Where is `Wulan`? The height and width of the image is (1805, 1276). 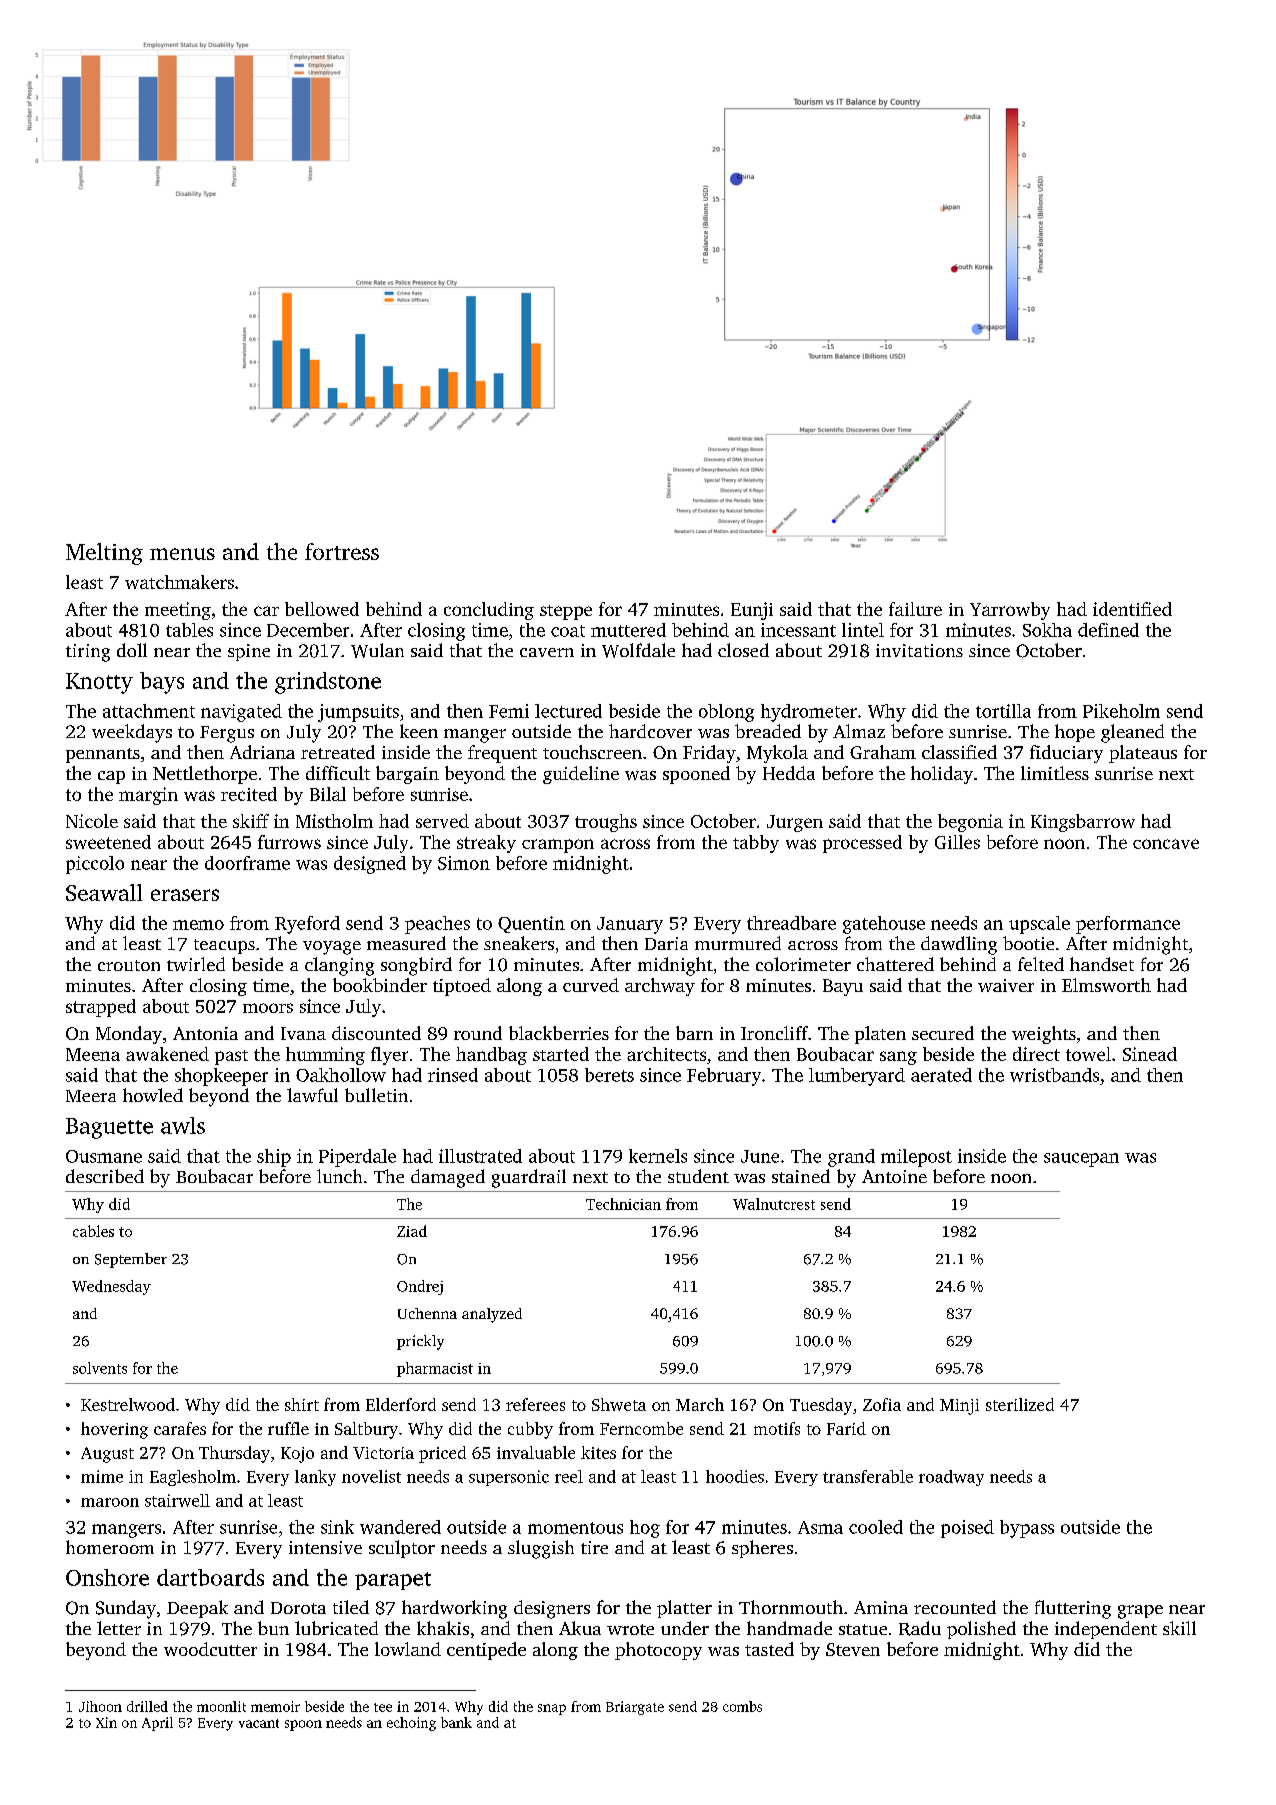
Wulan is located at coordinates (377, 650).
